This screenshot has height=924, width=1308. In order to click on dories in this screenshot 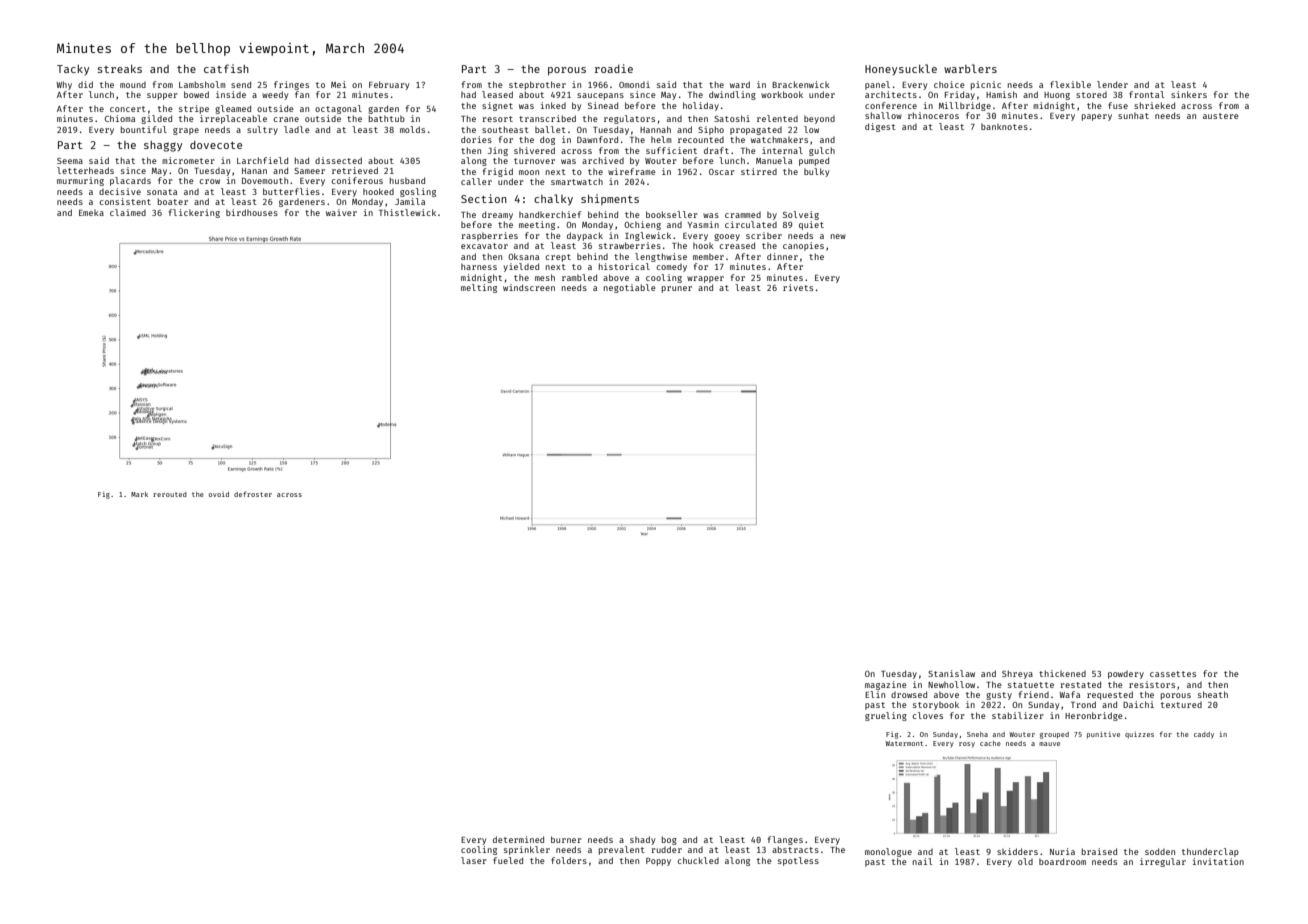, I will do `click(476, 139)`.
